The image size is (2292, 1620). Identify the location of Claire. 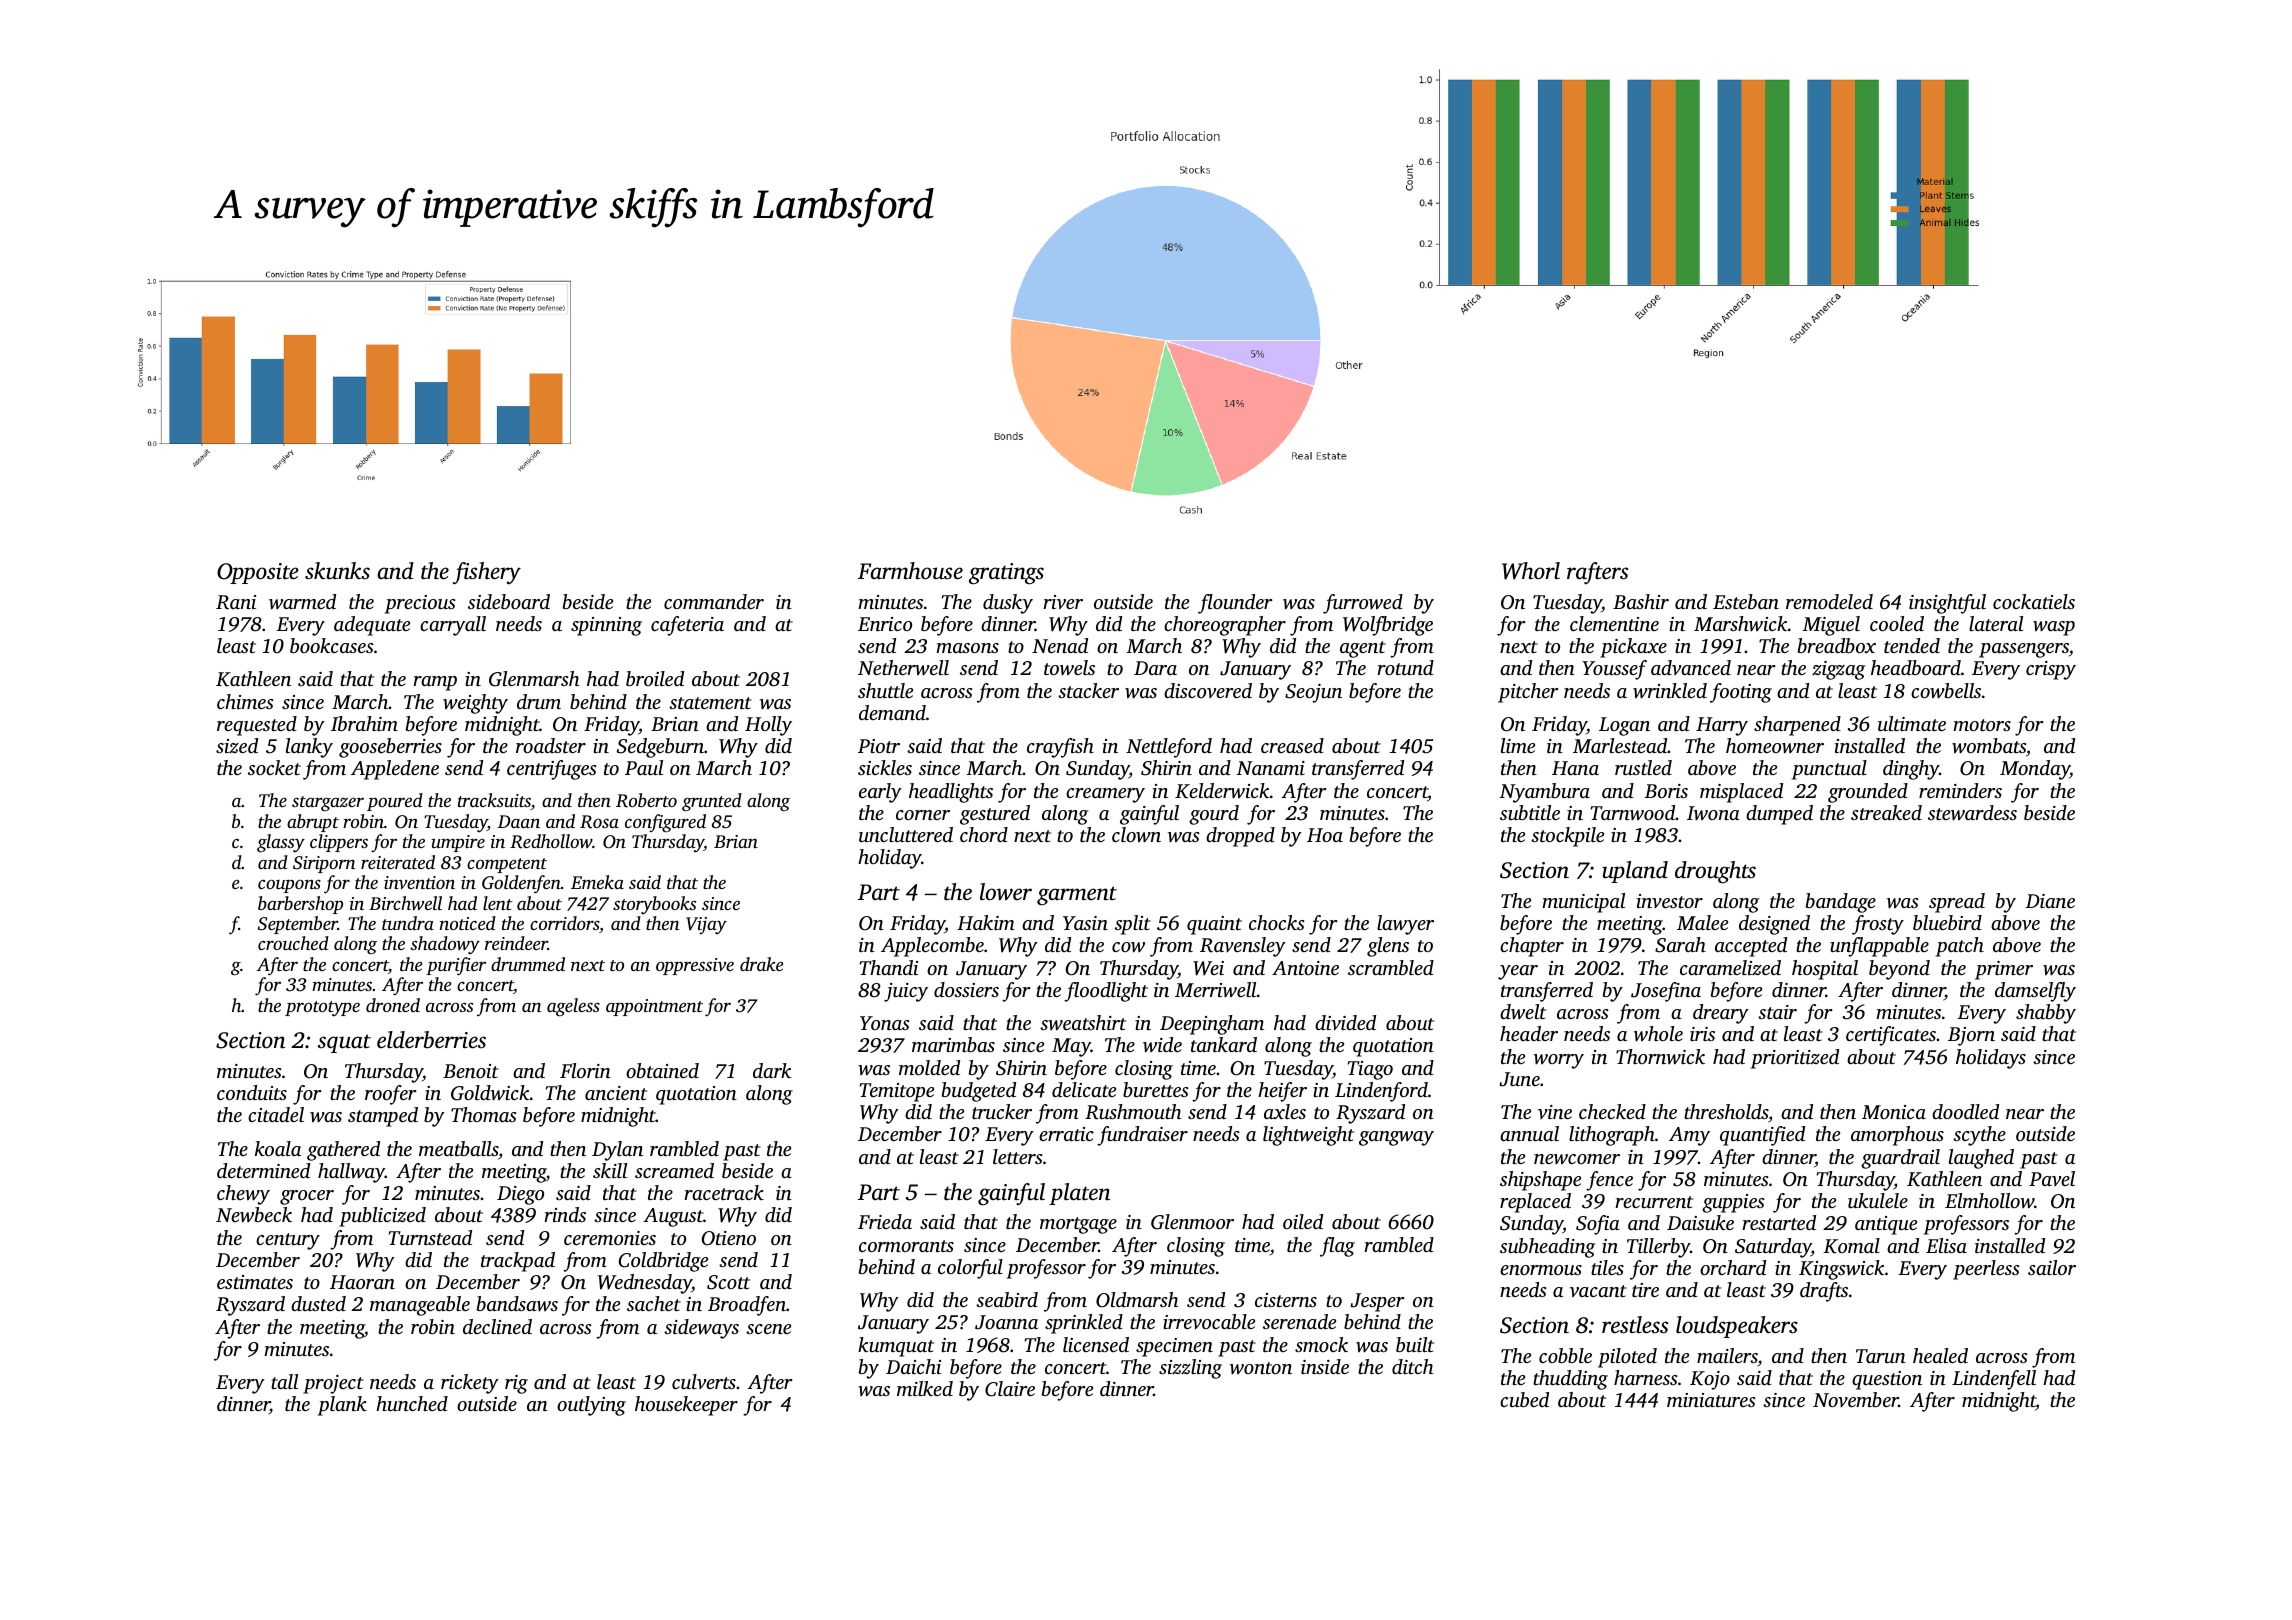
(1010, 1389).
